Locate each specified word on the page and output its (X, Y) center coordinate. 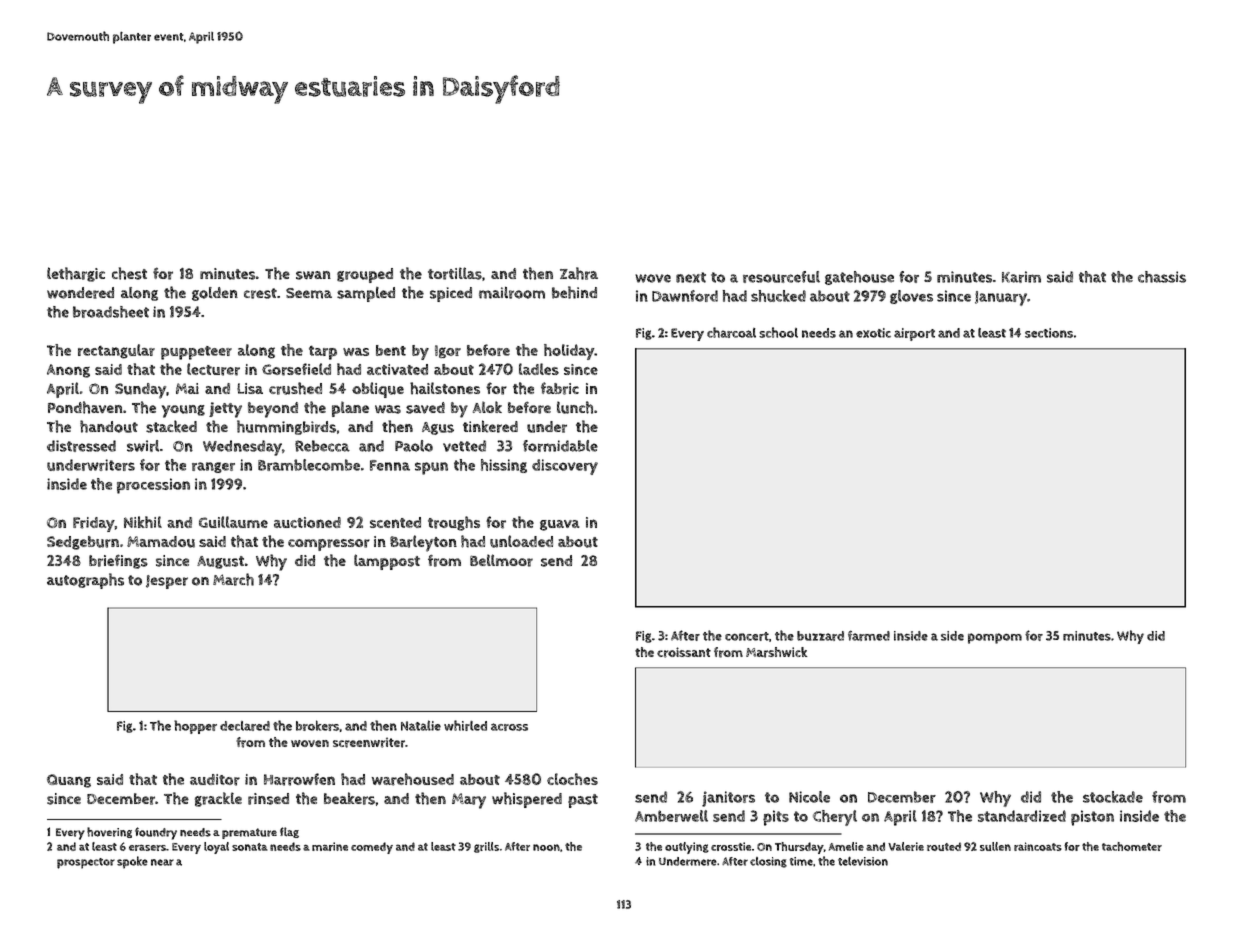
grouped (365, 275)
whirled (465, 725)
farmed (869, 635)
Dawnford (685, 296)
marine (330, 846)
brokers (317, 725)
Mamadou (161, 542)
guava (560, 525)
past (583, 801)
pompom (995, 638)
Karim (1021, 277)
